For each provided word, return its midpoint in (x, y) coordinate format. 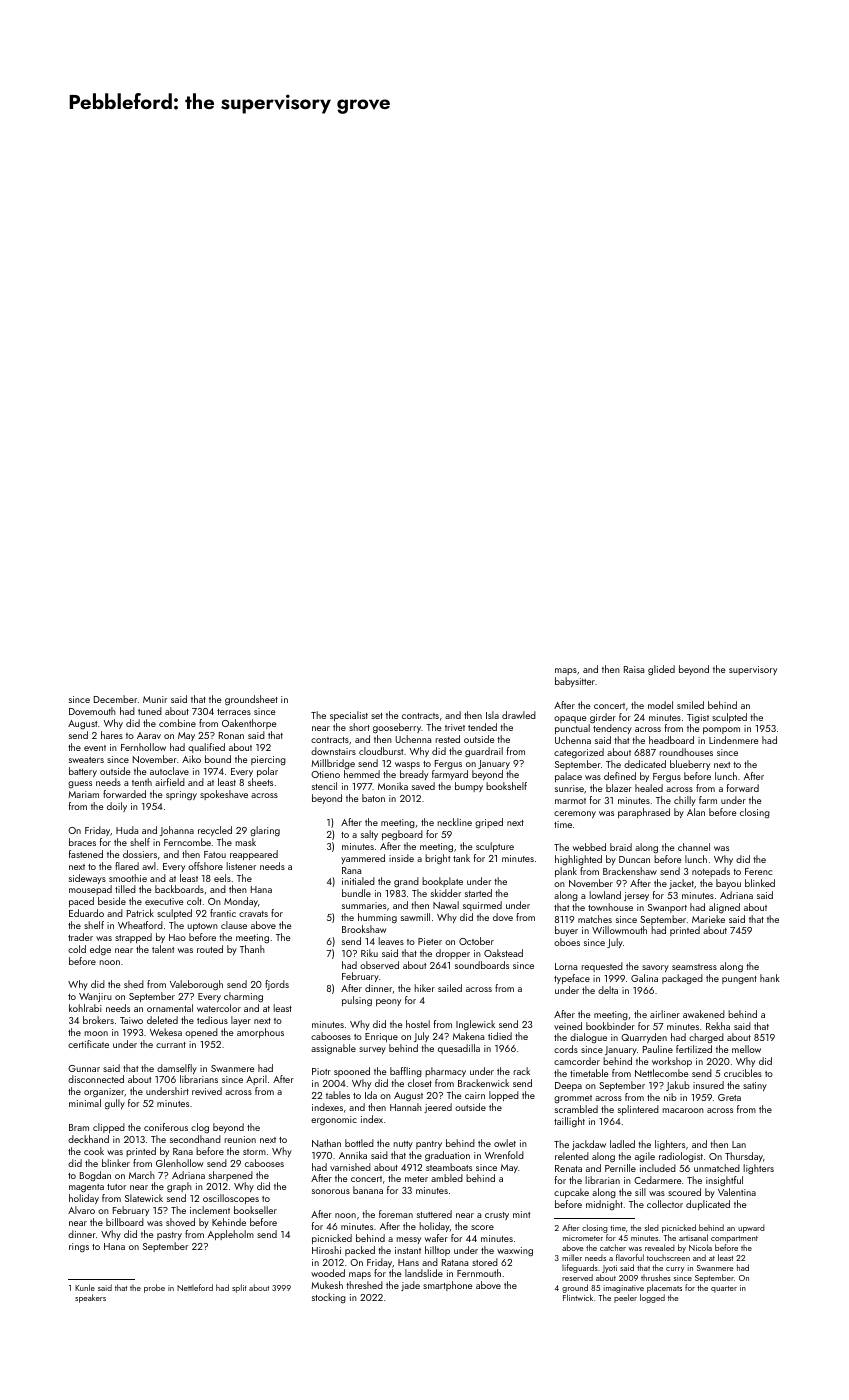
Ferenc (758, 871)
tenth (142, 782)
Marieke (708, 919)
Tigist (698, 718)
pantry (429, 1145)
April (256, 1080)
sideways (87, 879)
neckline (454, 822)
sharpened (231, 1176)
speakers (90, 1298)
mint (521, 1214)
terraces (234, 712)
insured (708, 1085)
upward (751, 1228)
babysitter (575, 682)
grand (406, 882)
